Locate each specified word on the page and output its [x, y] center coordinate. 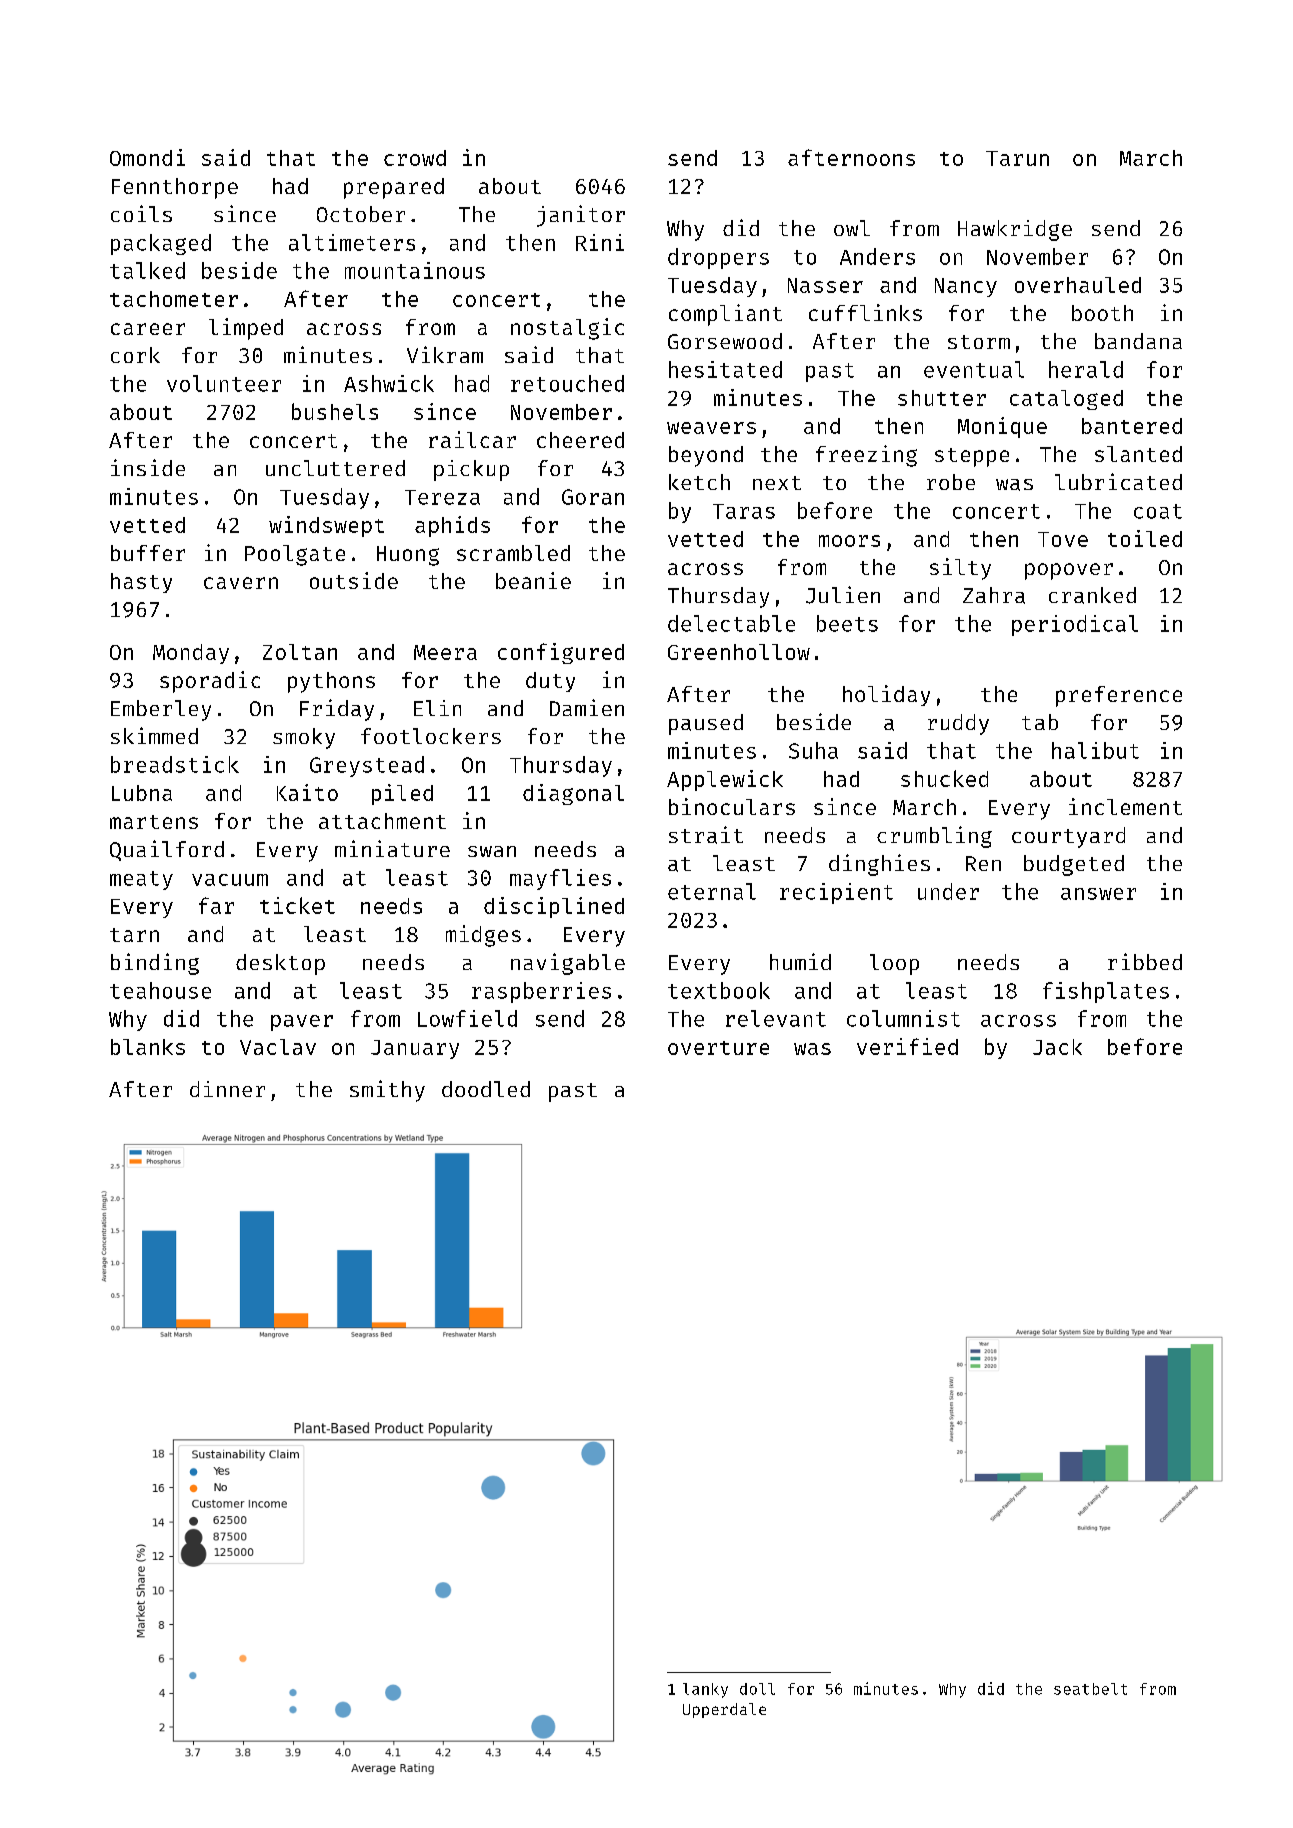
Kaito [307, 792]
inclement [1125, 806]
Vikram [445, 354]
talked [147, 270]
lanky [705, 1690]
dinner [227, 1089]
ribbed [1145, 961]
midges [483, 936]
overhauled [1078, 285]
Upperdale [724, 1710]
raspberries [541, 992]
